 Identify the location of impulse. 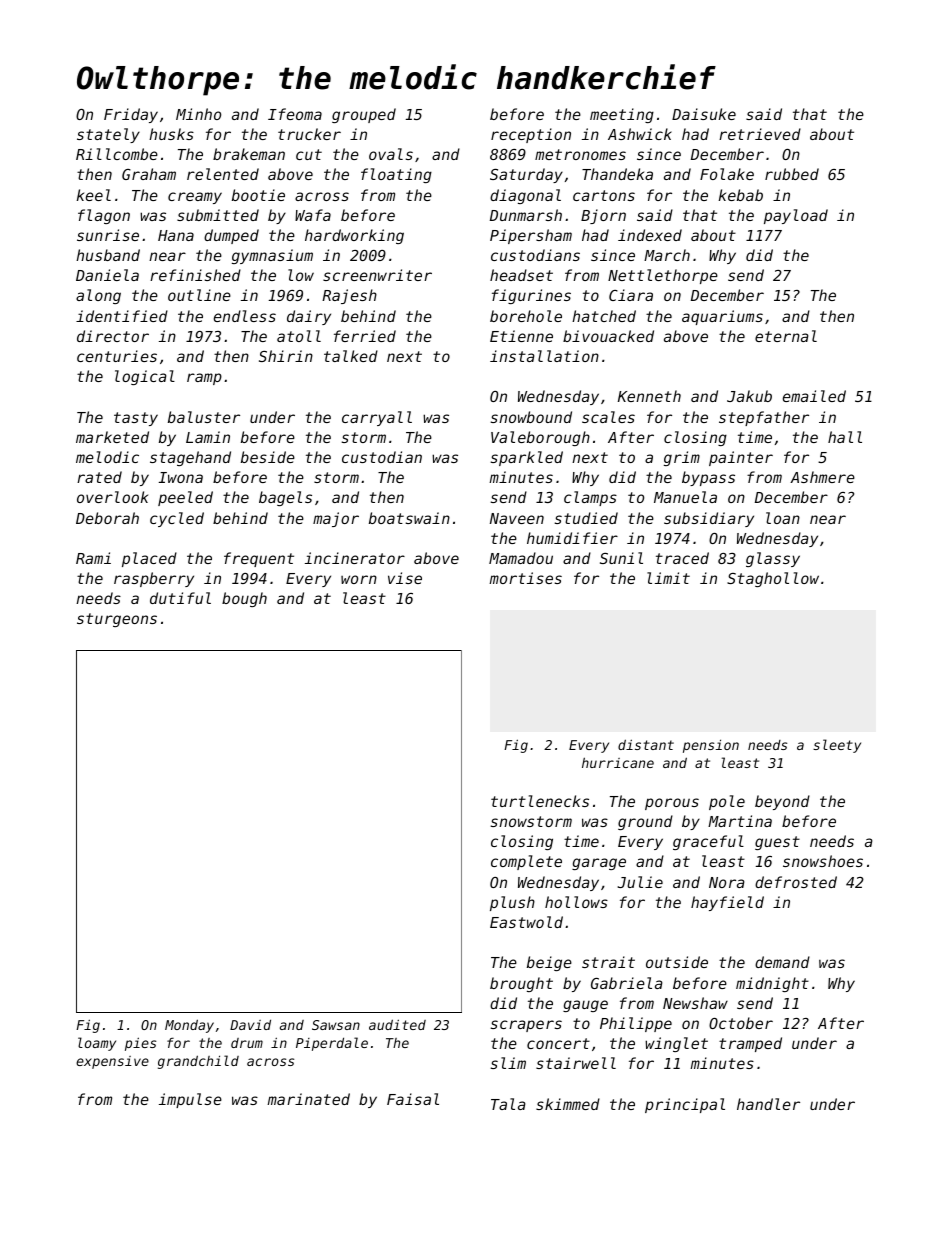
(190, 1100).
